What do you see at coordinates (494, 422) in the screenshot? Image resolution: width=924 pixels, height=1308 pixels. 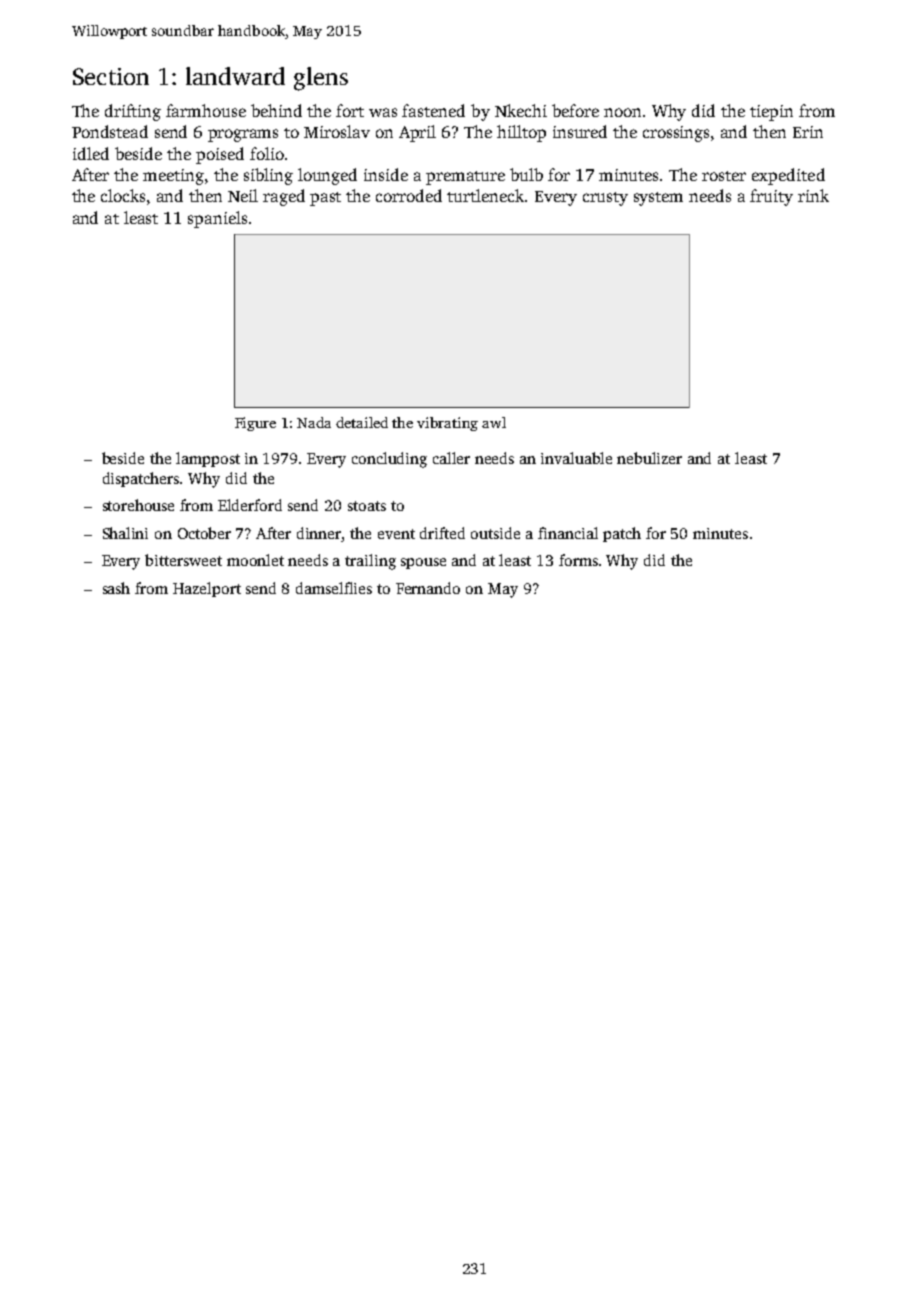 I see `awl` at bounding box center [494, 422].
